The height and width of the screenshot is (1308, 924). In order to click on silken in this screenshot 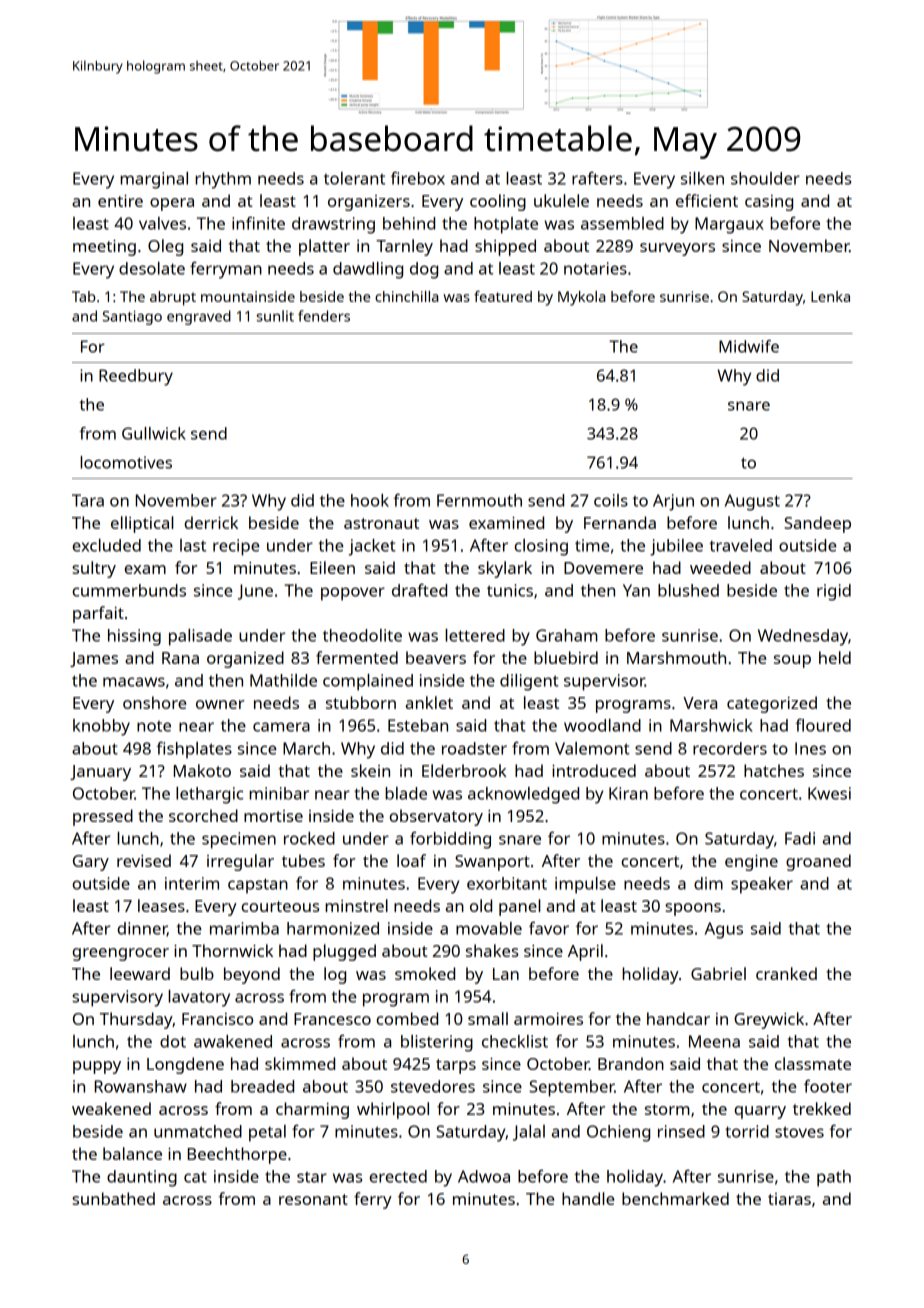, I will do `click(702, 178)`.
